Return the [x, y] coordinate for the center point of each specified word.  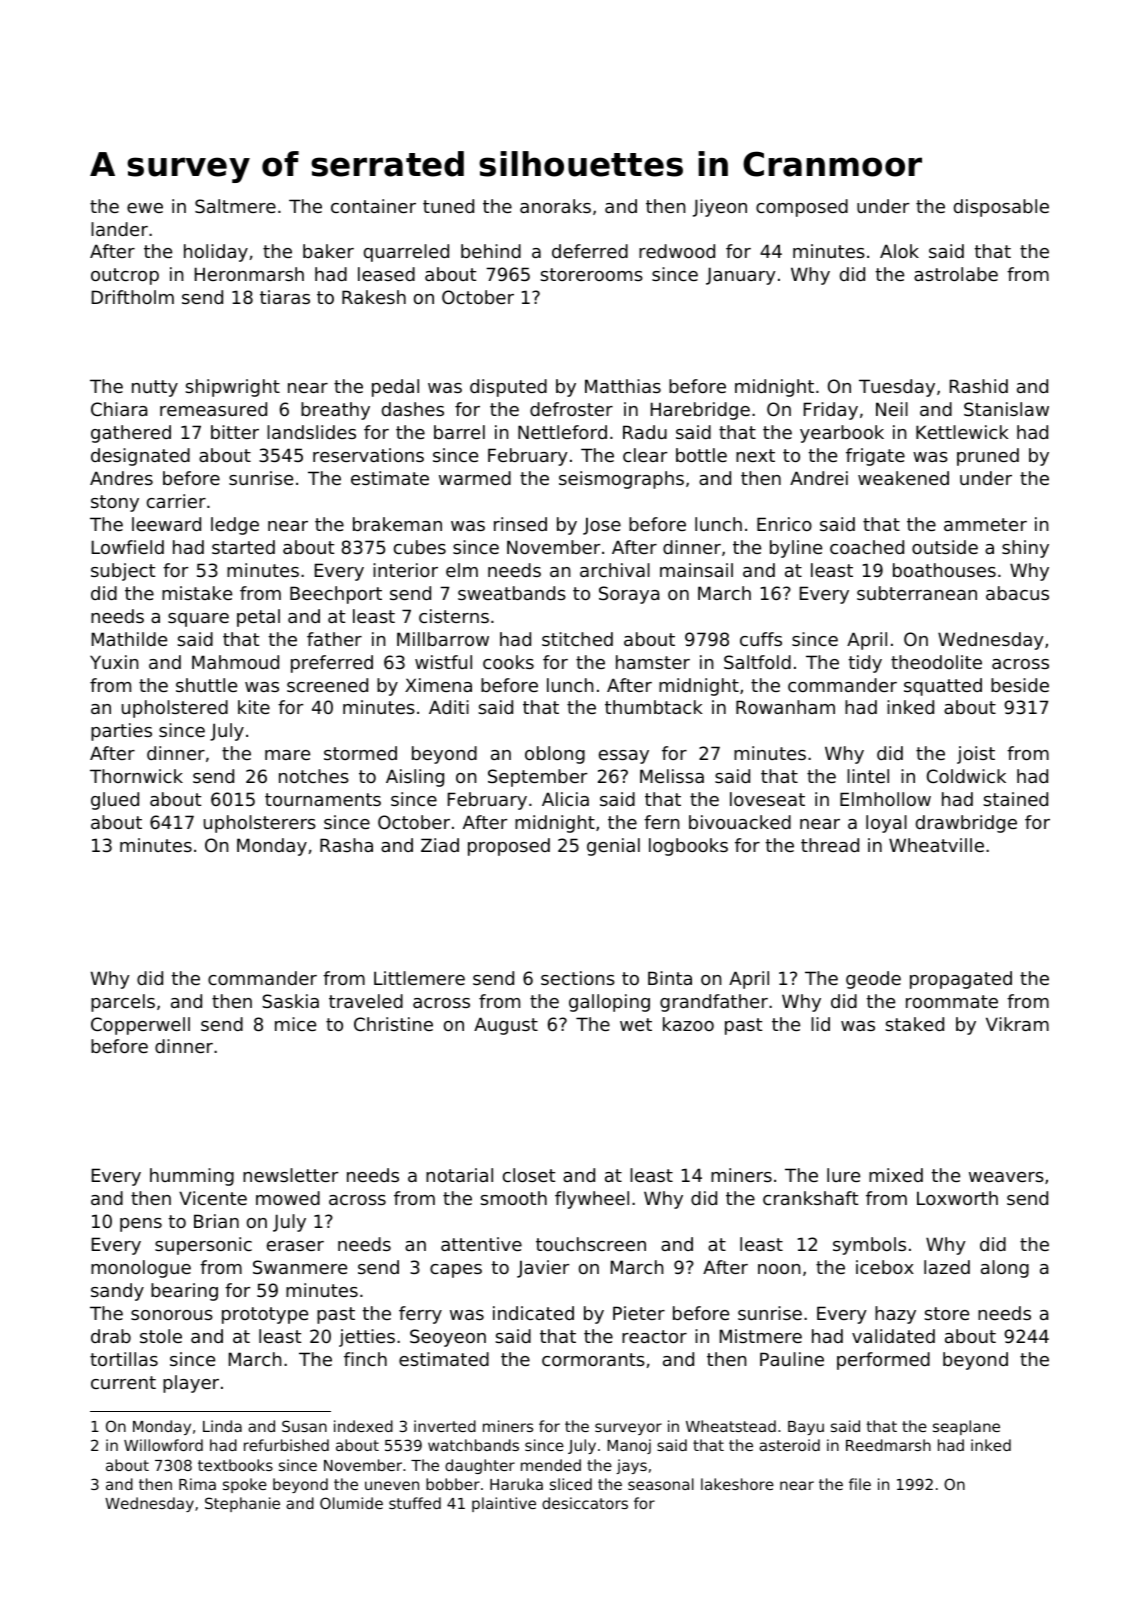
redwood [677, 251]
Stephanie [242, 1504]
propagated [961, 980]
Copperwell [140, 1026]
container [373, 206]
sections [578, 978]
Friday [831, 411]
